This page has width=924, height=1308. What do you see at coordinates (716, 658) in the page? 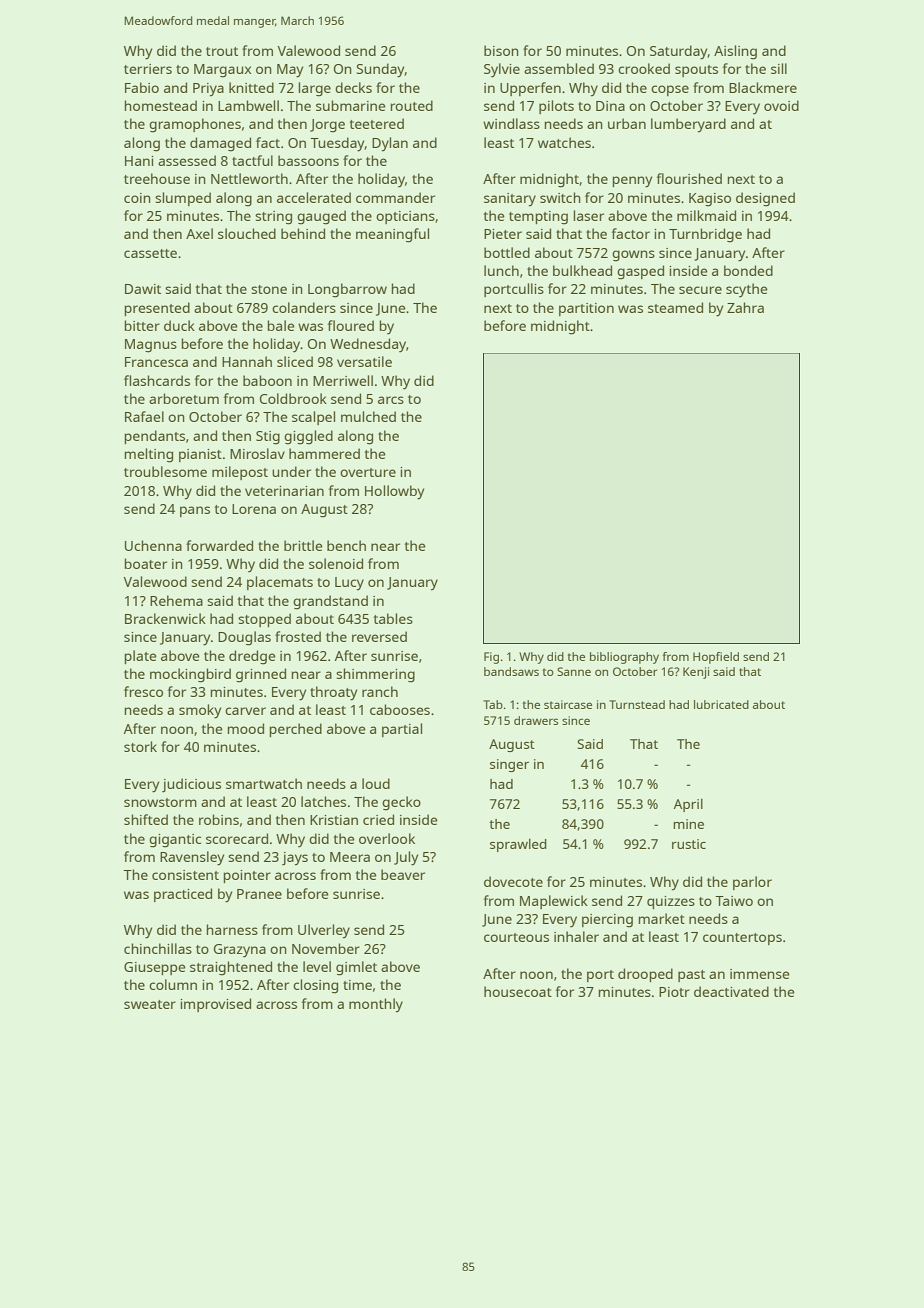
I see `Hopfield` at bounding box center [716, 658].
